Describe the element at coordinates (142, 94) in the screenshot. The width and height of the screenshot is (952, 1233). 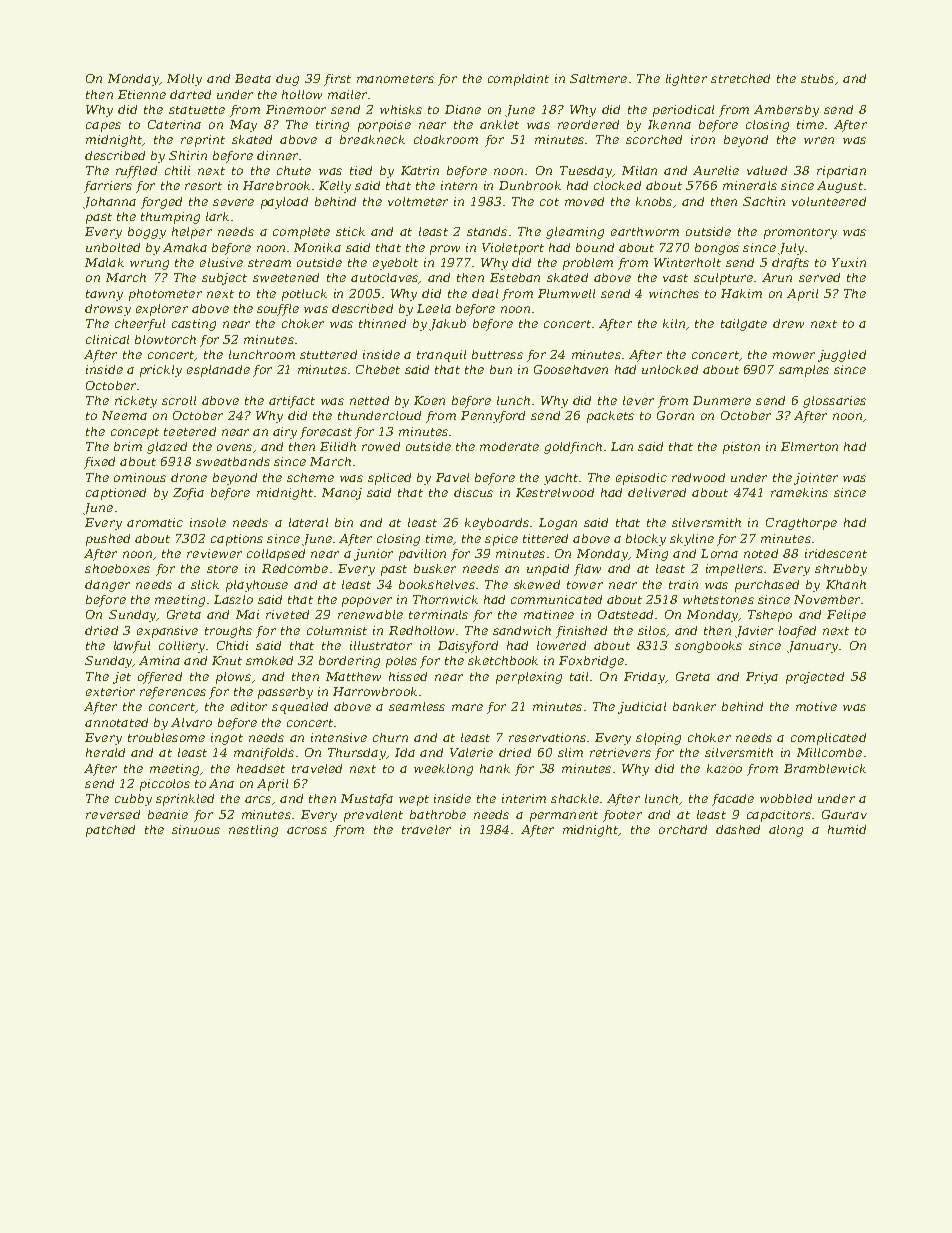
I see `Etienne` at that location.
